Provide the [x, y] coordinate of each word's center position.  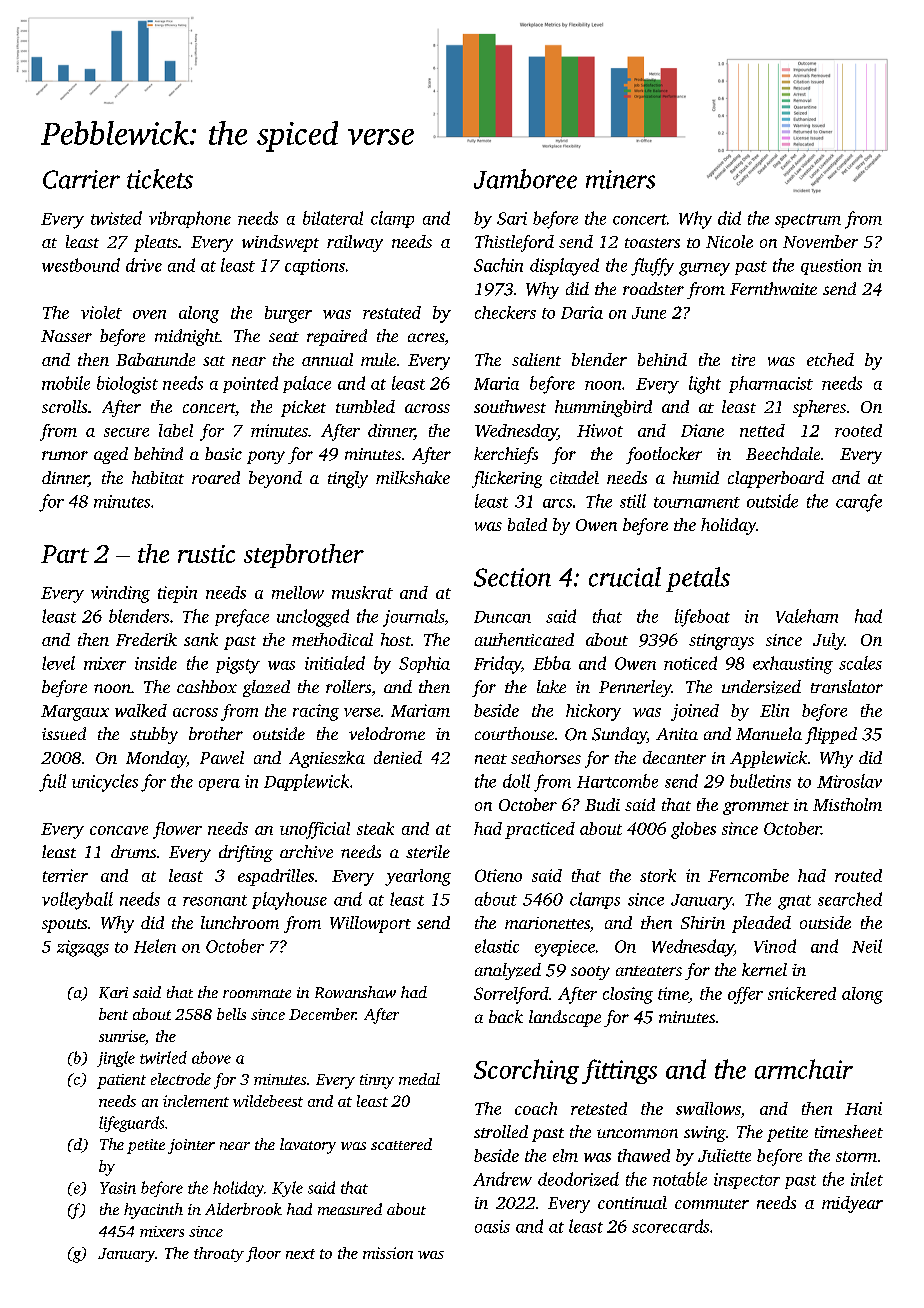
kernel [764, 969]
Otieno [498, 875]
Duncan [502, 617]
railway [355, 243]
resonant [215, 900]
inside [156, 663]
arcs [557, 503]
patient [121, 1081]
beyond [275, 479]
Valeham [807, 616]
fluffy [652, 267]
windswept [280, 243]
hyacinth [153, 1211]
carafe [859, 503]
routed [858, 875]
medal [419, 1079]
